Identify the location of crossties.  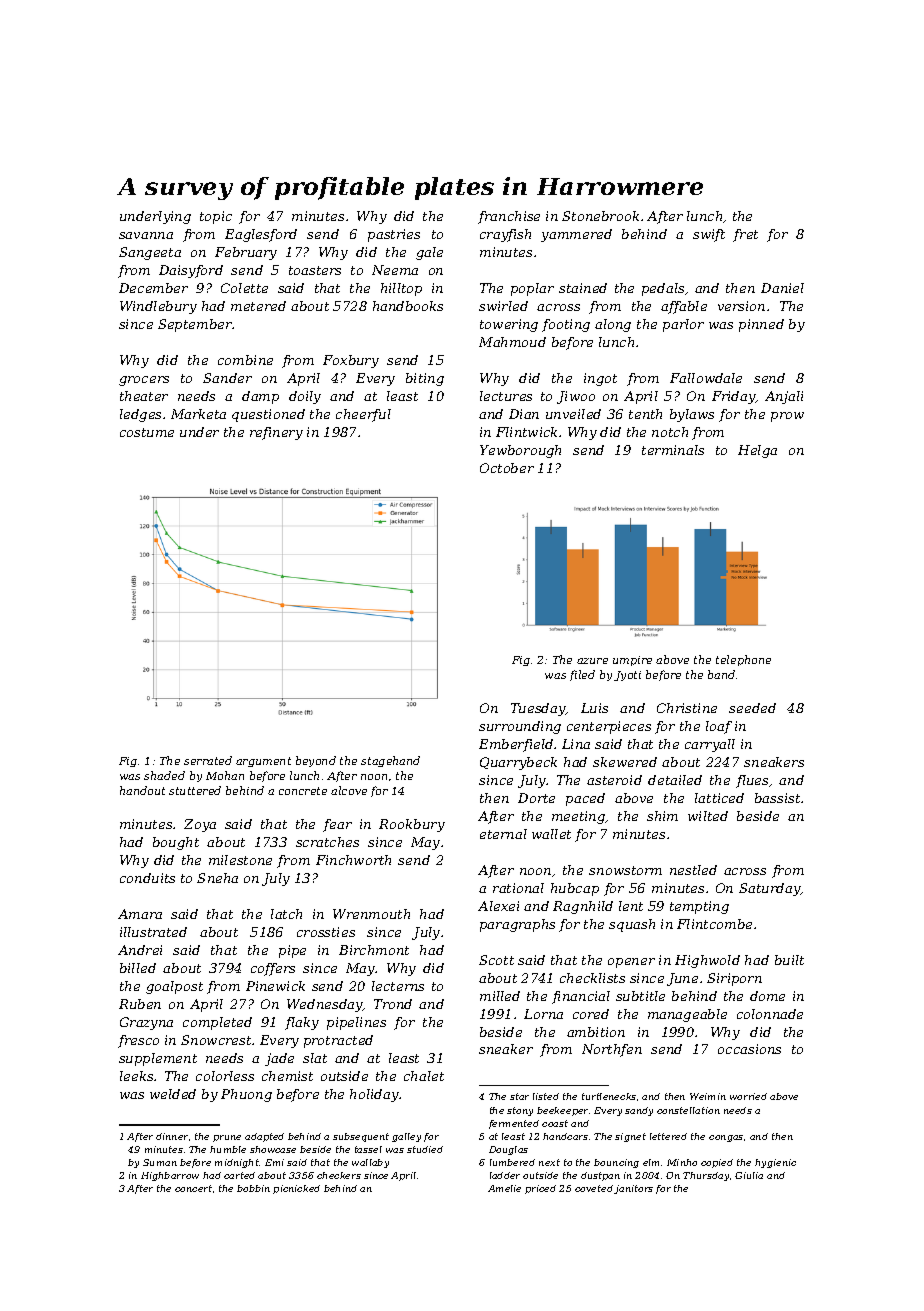
(326, 932).
